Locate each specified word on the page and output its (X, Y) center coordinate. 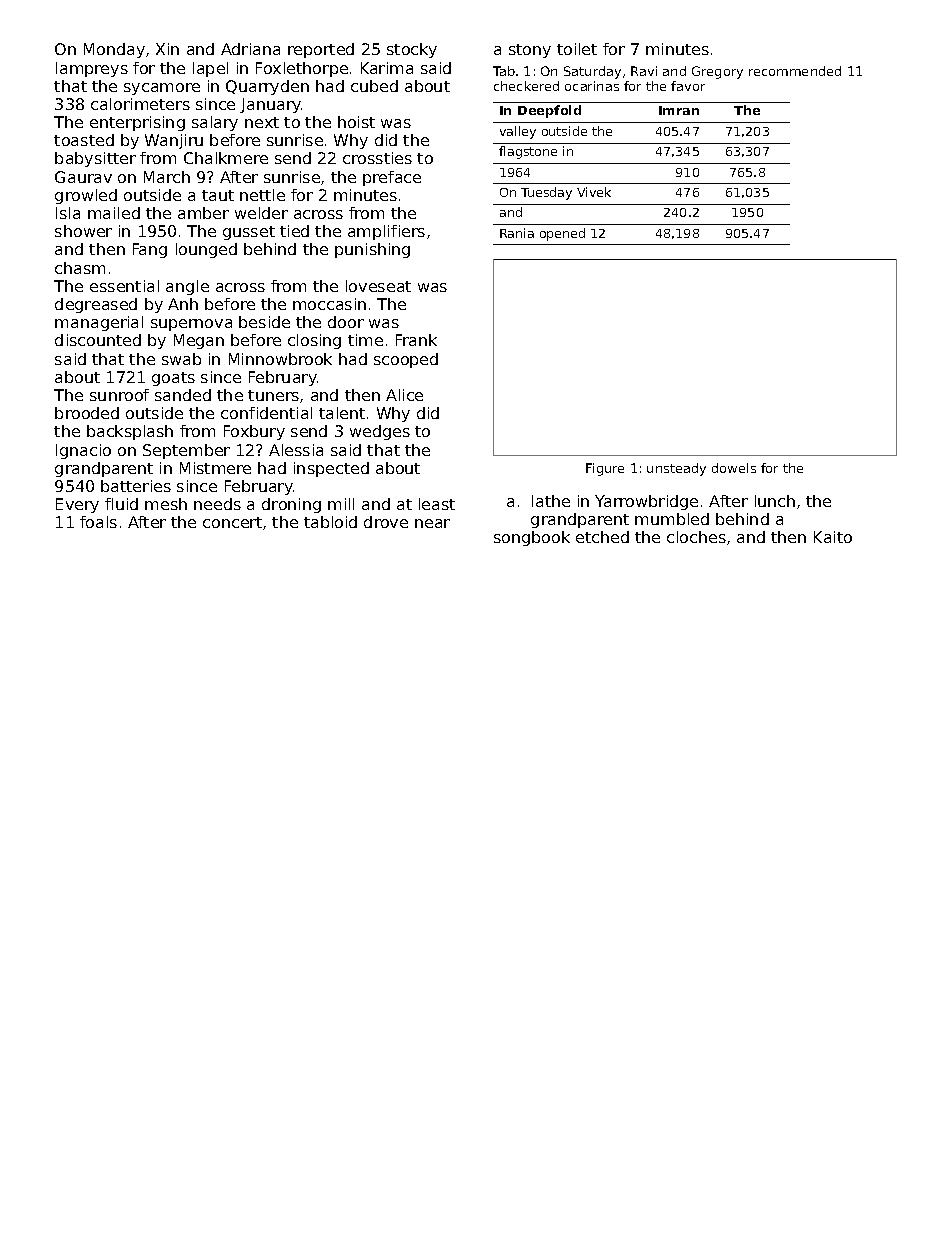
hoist (356, 122)
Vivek (594, 192)
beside (264, 322)
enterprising (137, 123)
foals (98, 522)
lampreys (92, 69)
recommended (795, 71)
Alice (404, 395)
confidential (266, 413)
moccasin (329, 304)
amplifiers (386, 232)
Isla (68, 213)
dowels (734, 468)
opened (562, 234)
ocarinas (592, 86)
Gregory (717, 72)
